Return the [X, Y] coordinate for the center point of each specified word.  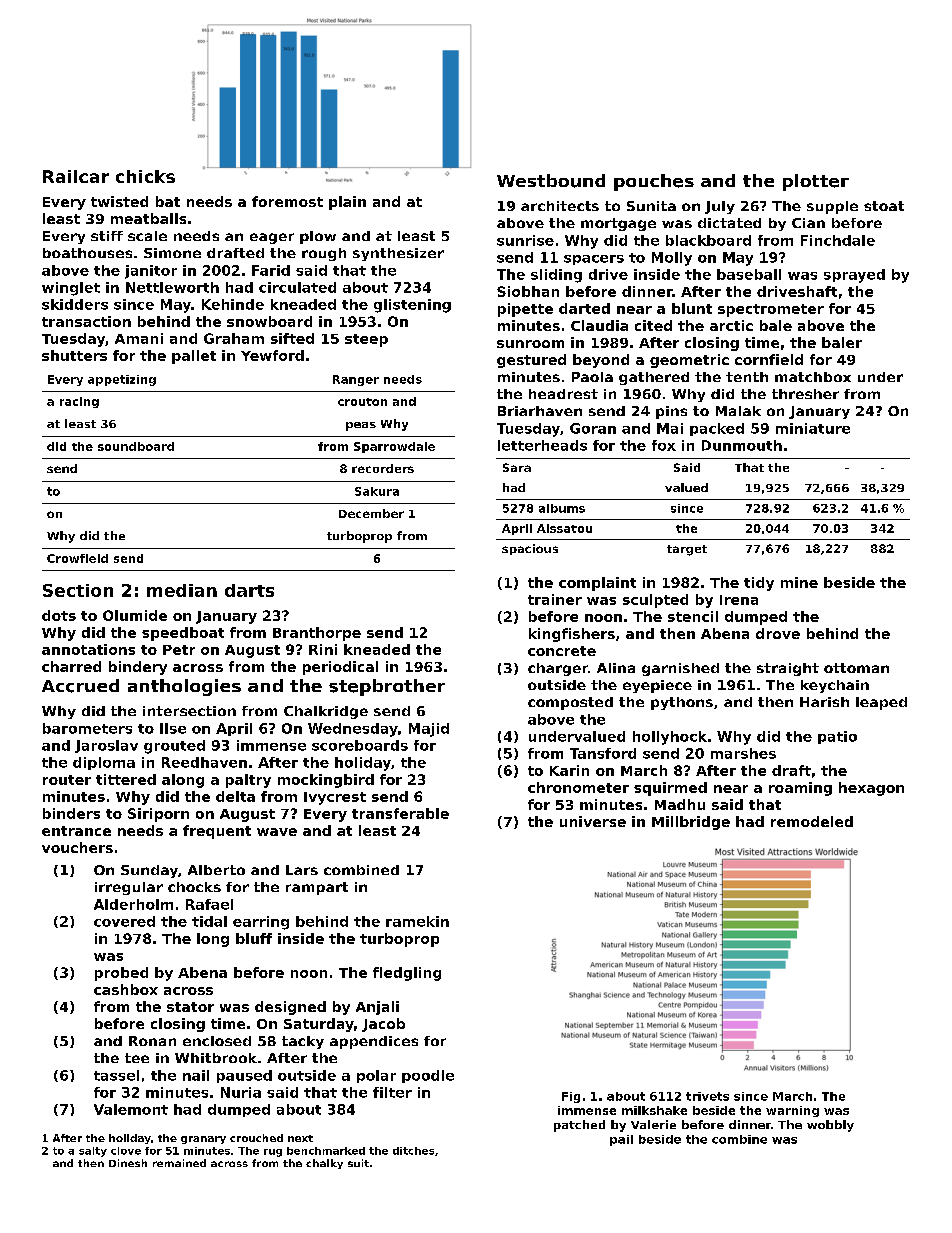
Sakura [377, 491]
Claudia [599, 325]
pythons [682, 703]
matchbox [813, 377]
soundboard [136, 446]
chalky [324, 1164]
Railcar [76, 176]
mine [799, 582]
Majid [429, 730]
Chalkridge [326, 712]
